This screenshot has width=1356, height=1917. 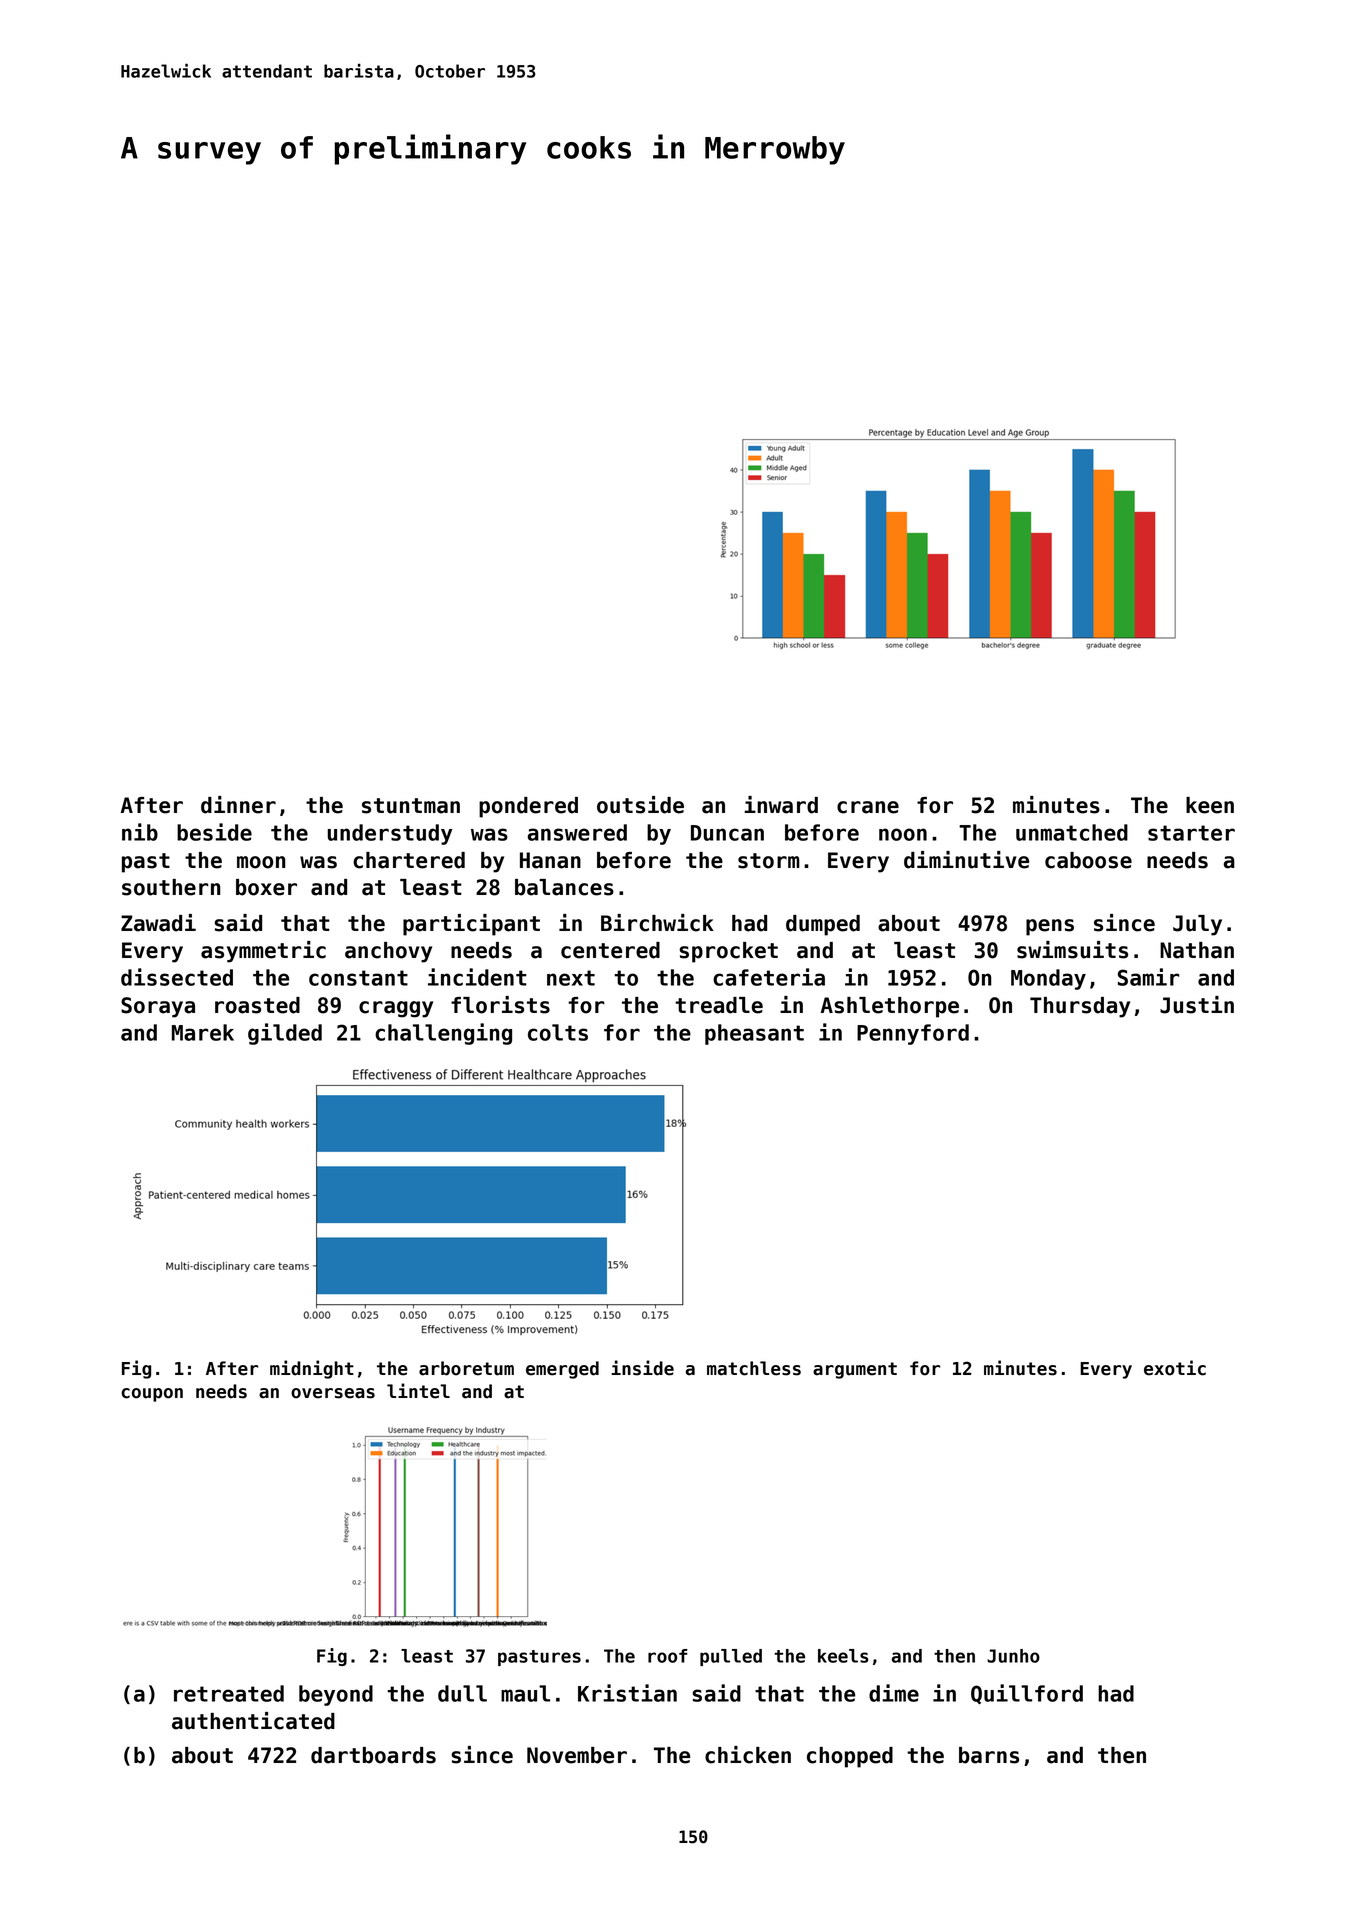 What do you see at coordinates (855, 1370) in the screenshot?
I see `argument` at bounding box center [855, 1370].
